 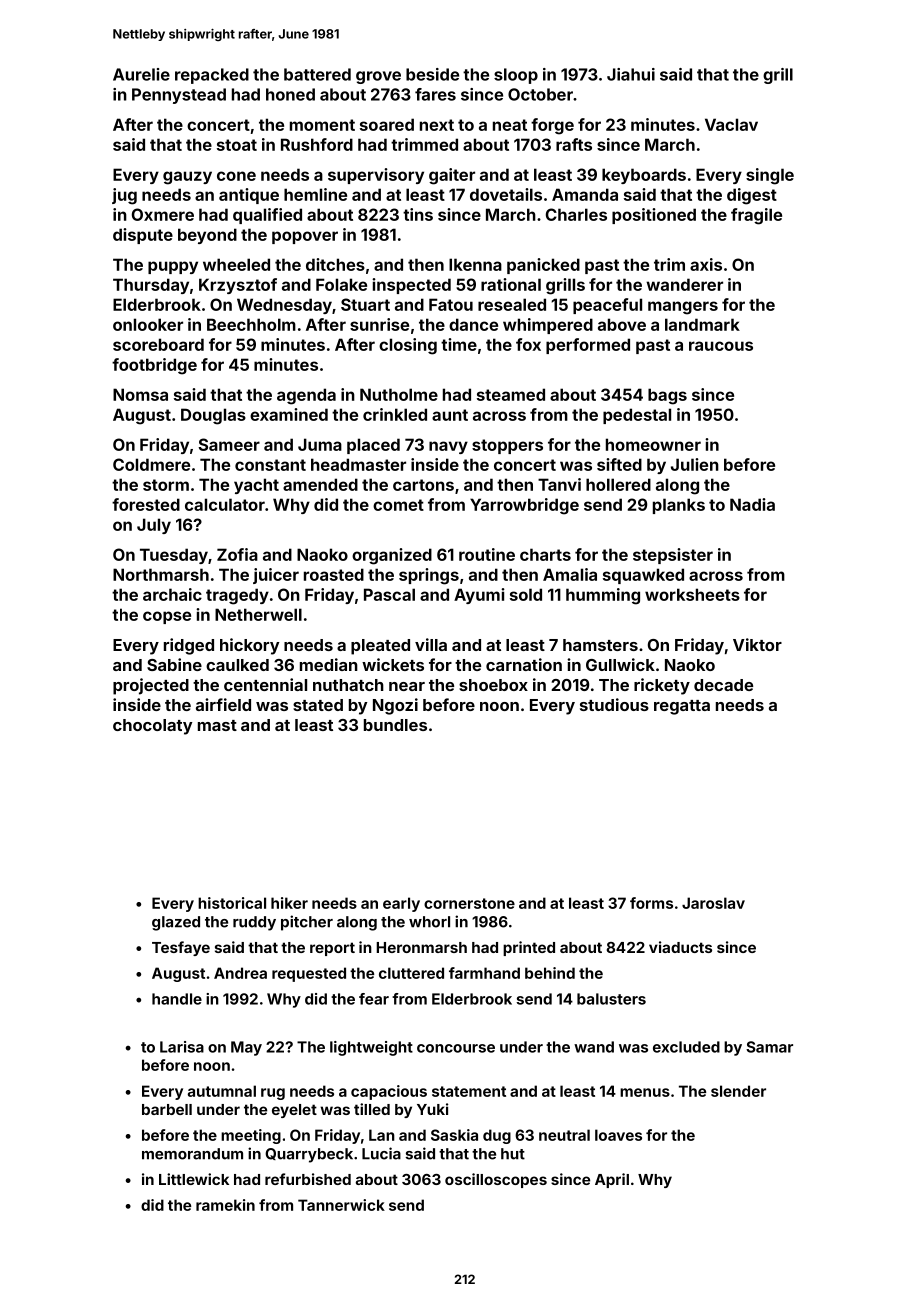 What do you see at coordinates (757, 644) in the page?
I see `Viktor` at bounding box center [757, 644].
